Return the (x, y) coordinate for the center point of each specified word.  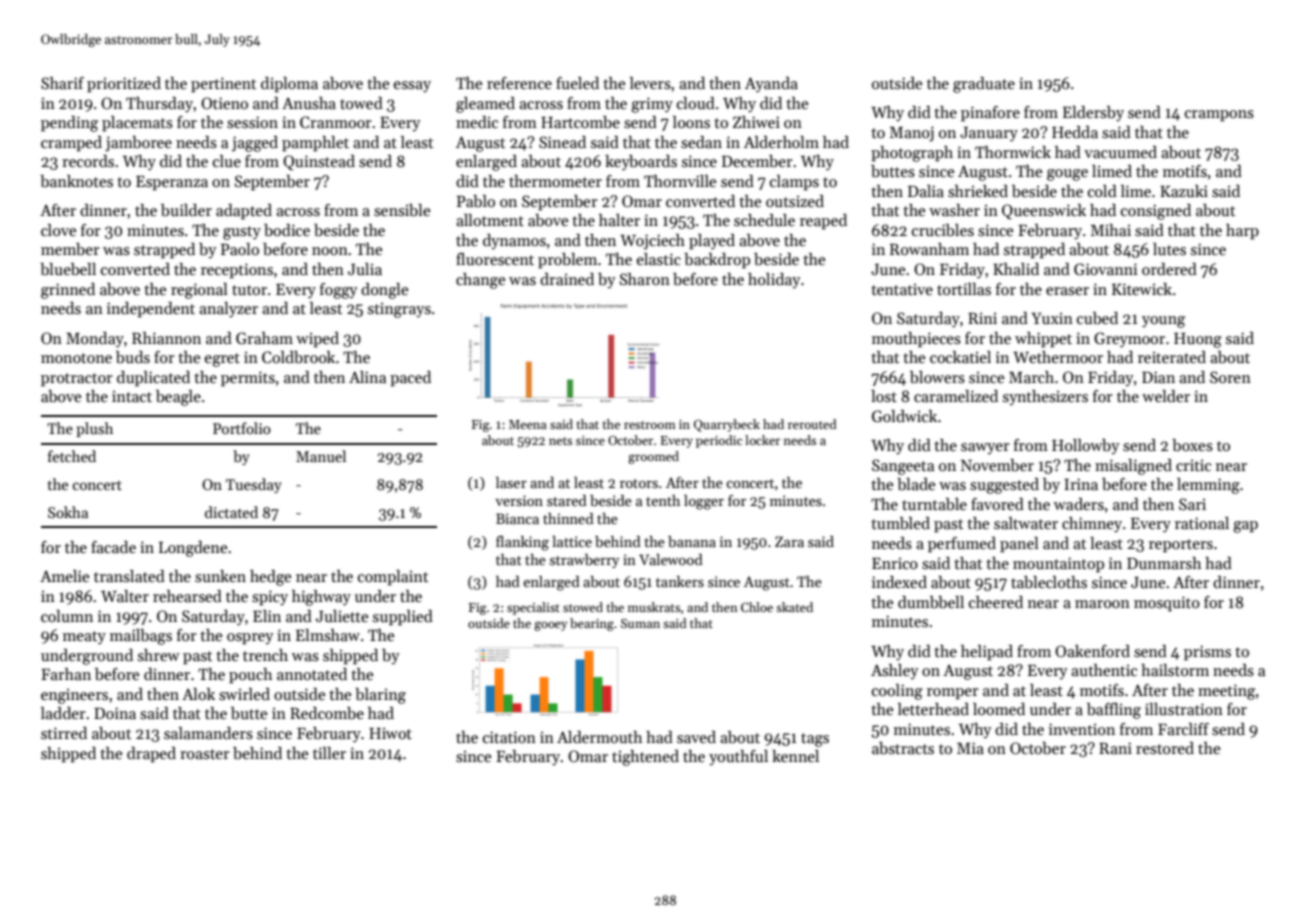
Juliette (342, 616)
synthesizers (1045, 398)
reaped (823, 222)
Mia (970, 748)
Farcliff (1183, 729)
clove (58, 230)
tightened (645, 758)
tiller (329, 753)
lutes (1169, 249)
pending (69, 124)
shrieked (978, 191)
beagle (178, 398)
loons (691, 122)
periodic (719, 441)
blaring (380, 696)
